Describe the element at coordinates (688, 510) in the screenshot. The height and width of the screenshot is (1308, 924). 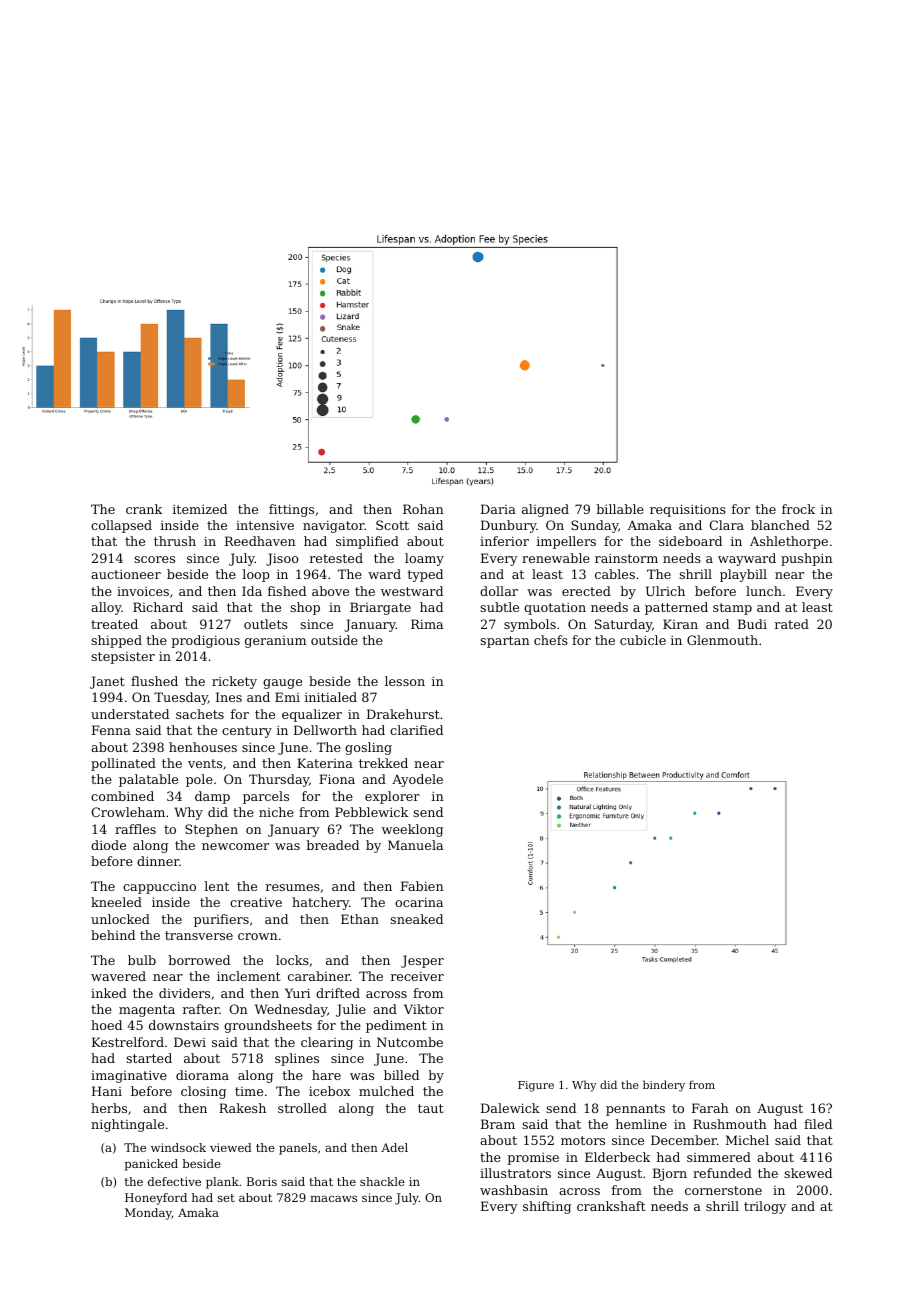
I see `requisitions` at that location.
